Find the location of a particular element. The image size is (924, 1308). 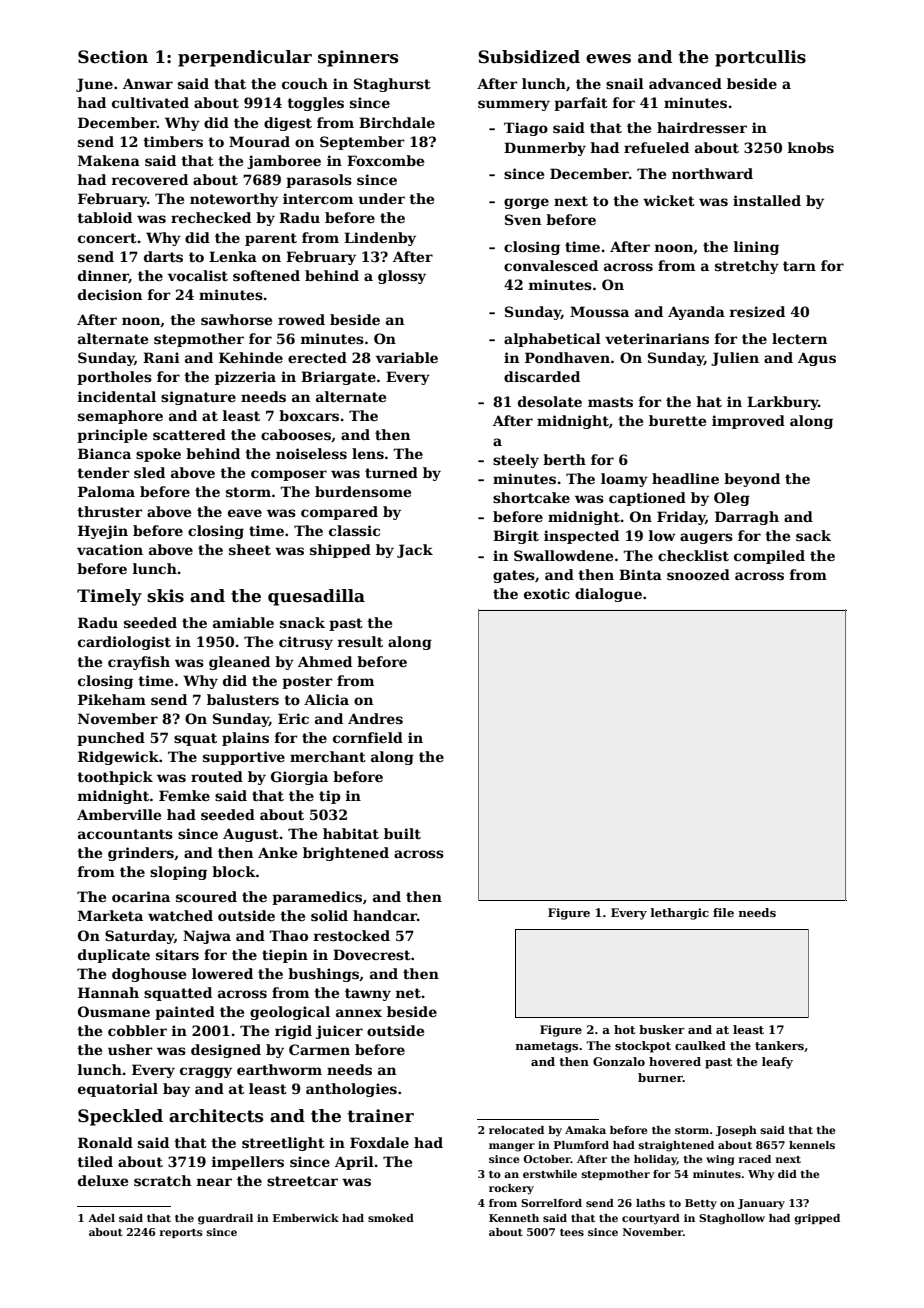

under is located at coordinates (381, 198).
